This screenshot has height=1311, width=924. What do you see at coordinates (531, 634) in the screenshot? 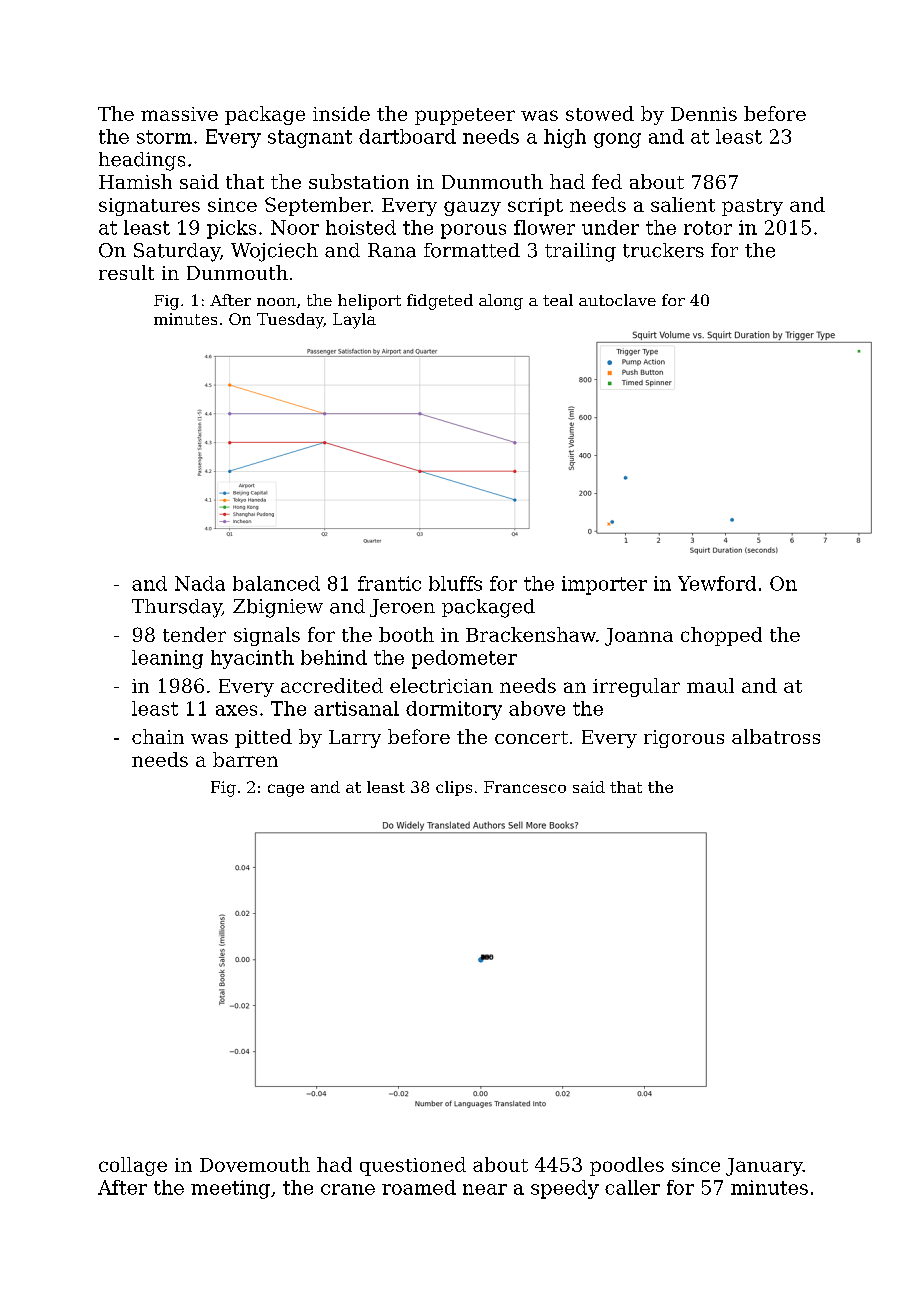
I see `Brackenshaw` at bounding box center [531, 634].
